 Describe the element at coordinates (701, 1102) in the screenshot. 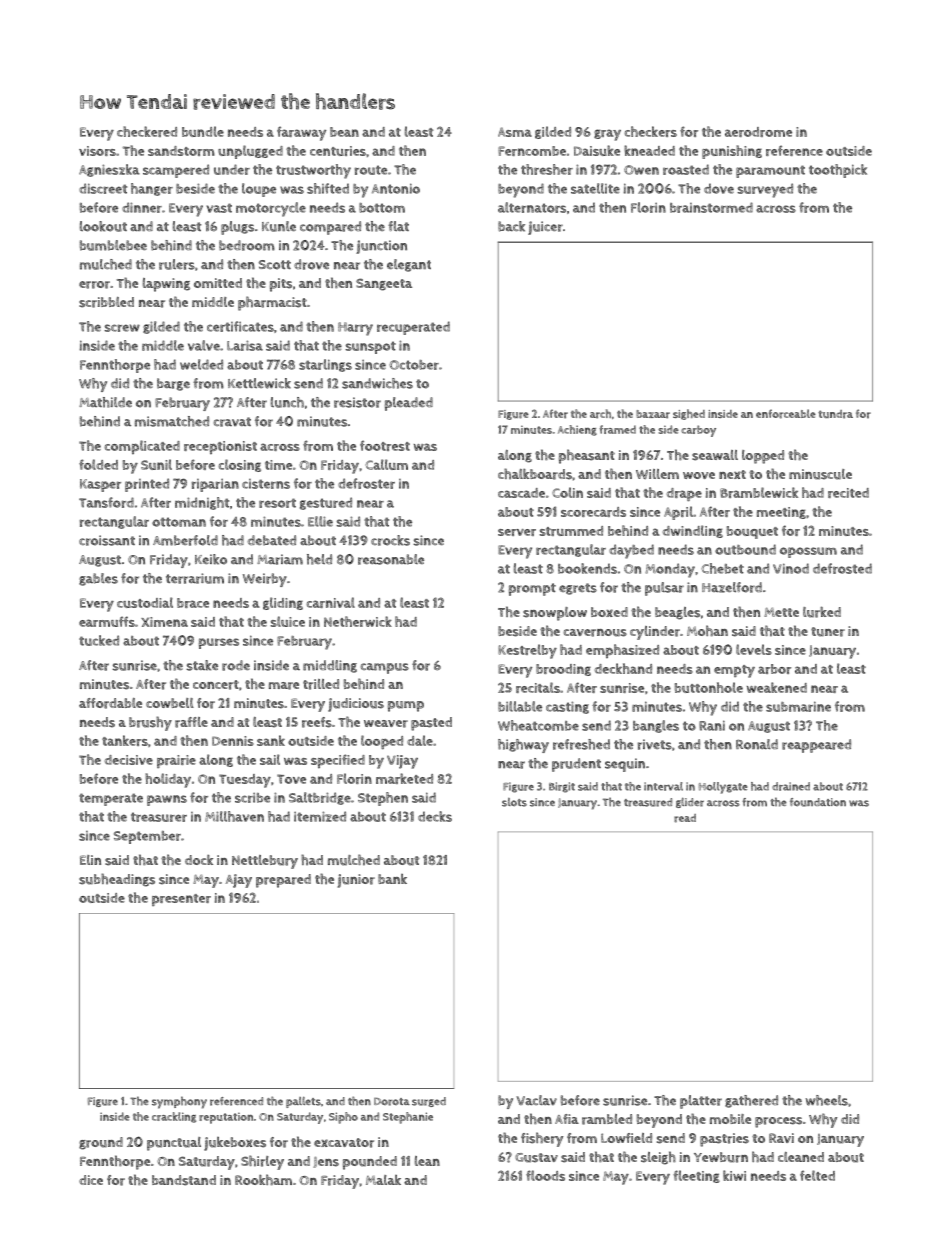

I see `platter` at that location.
